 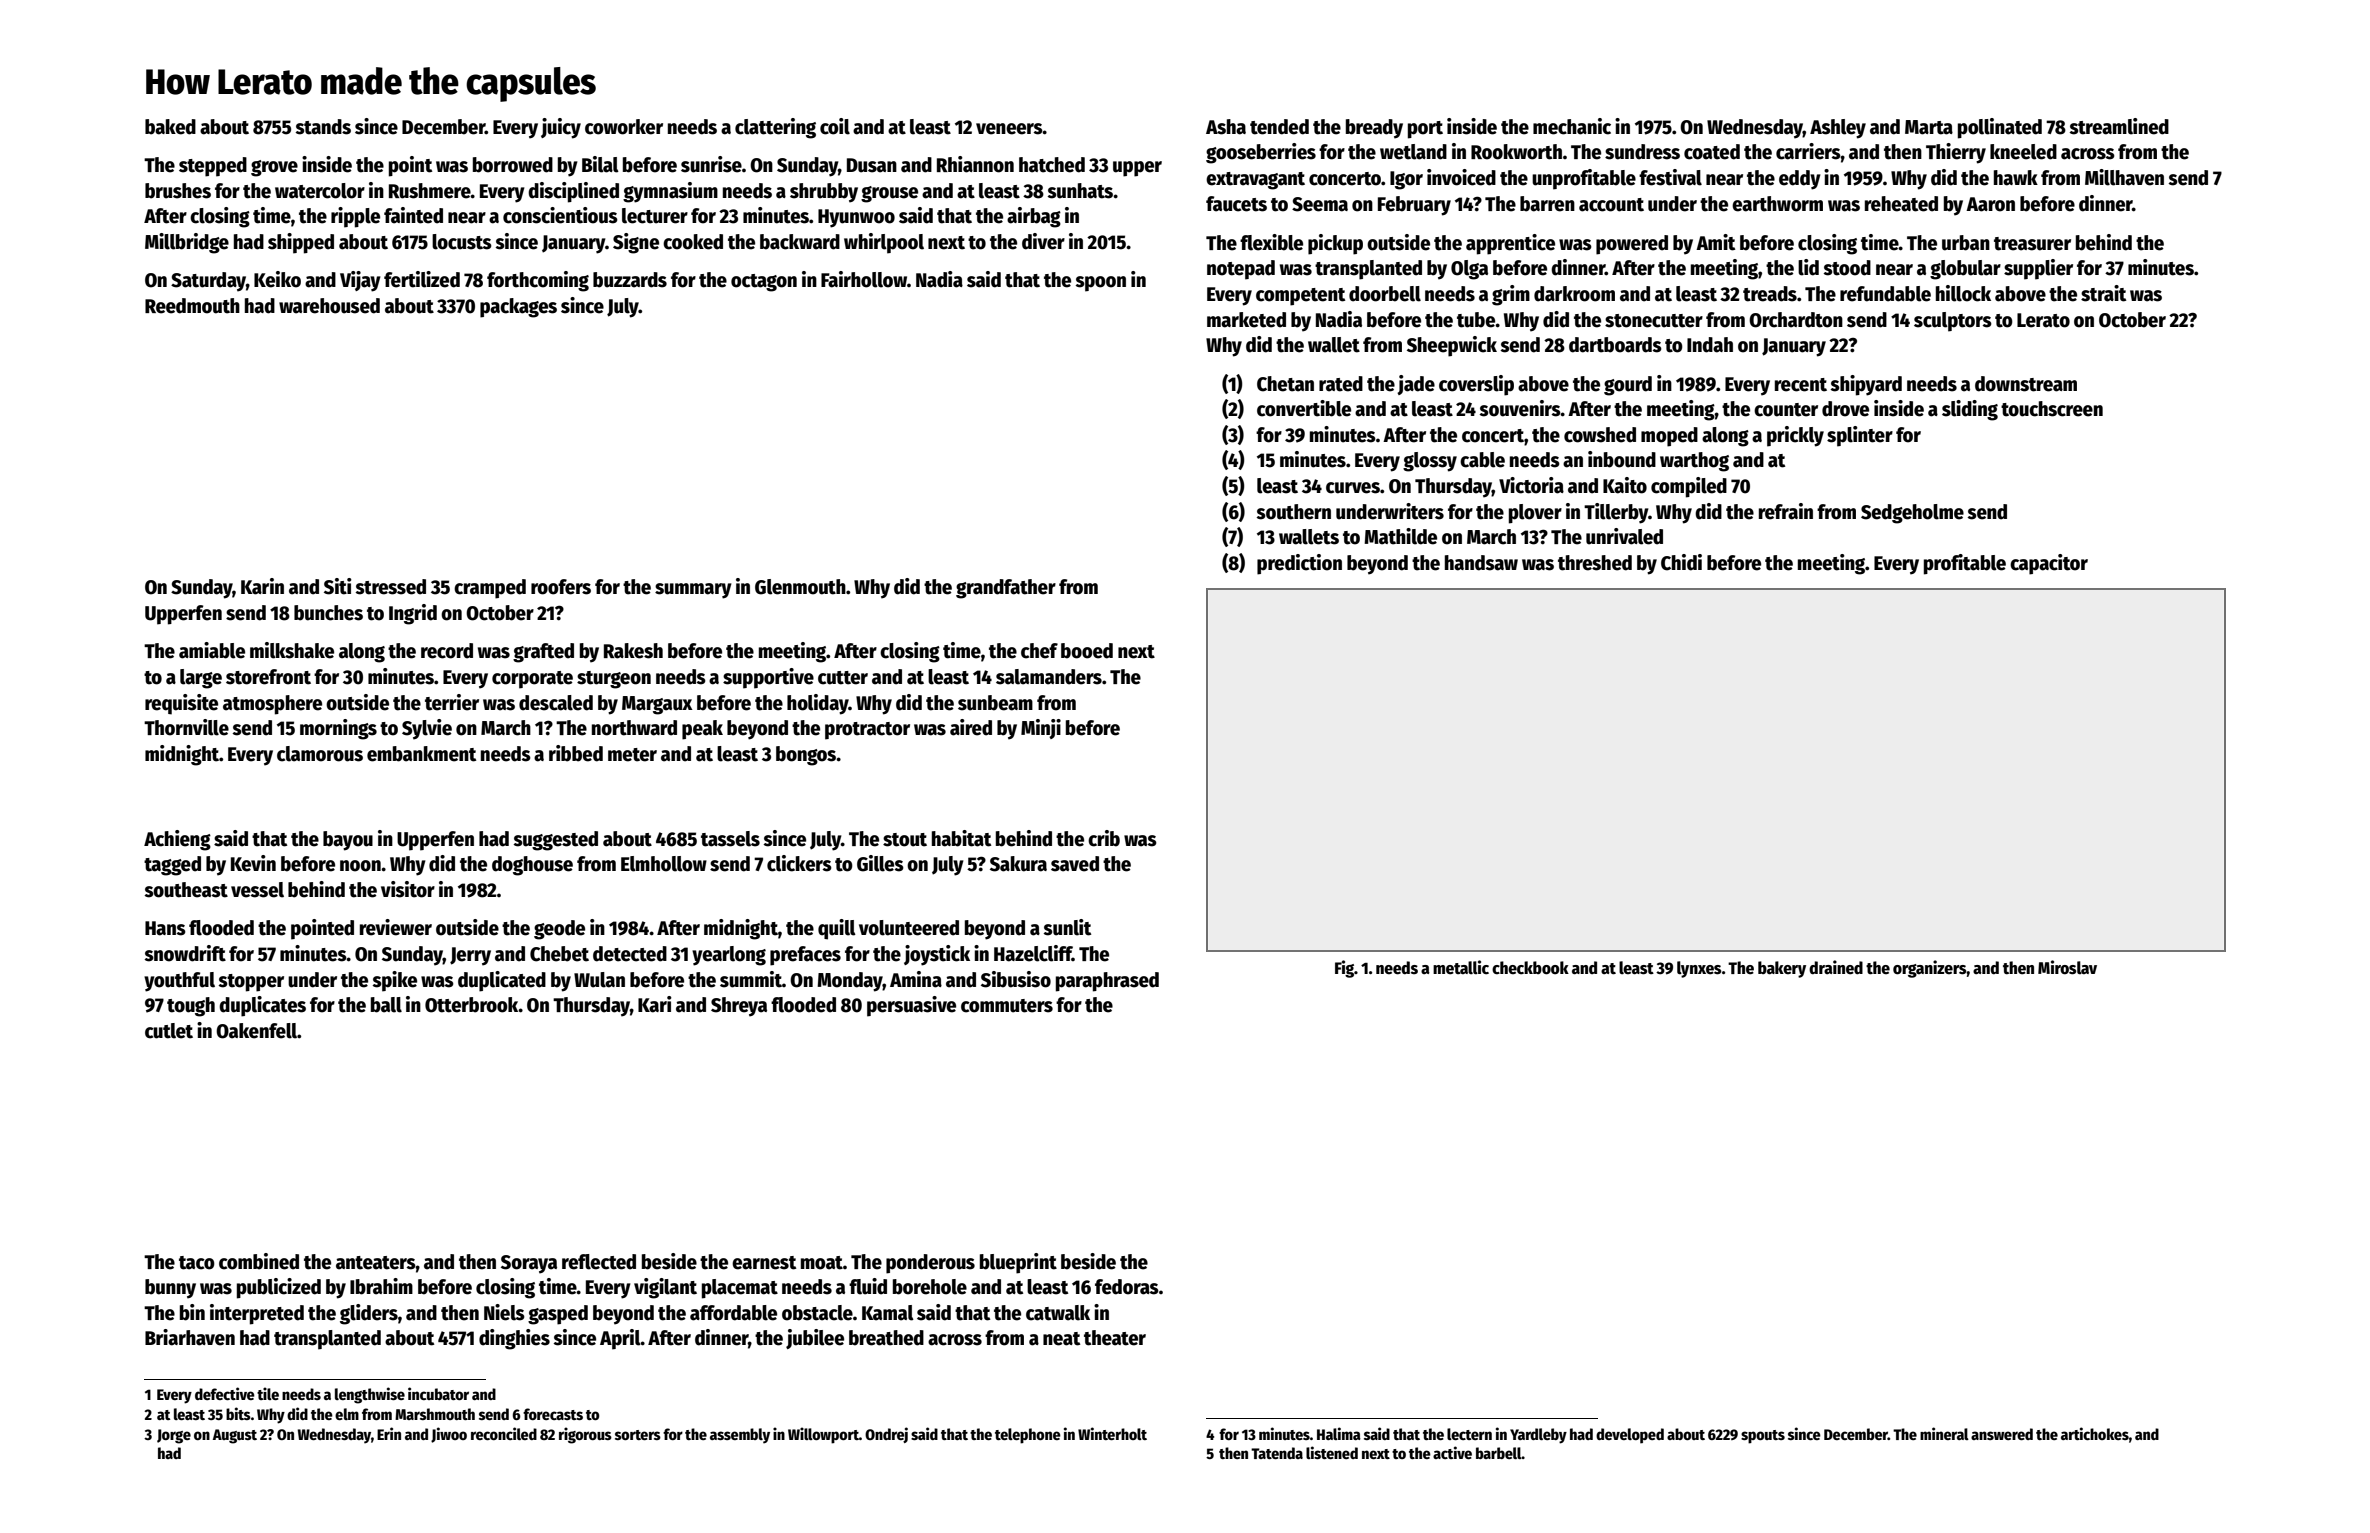 I want to click on organizers, so click(x=1930, y=969).
